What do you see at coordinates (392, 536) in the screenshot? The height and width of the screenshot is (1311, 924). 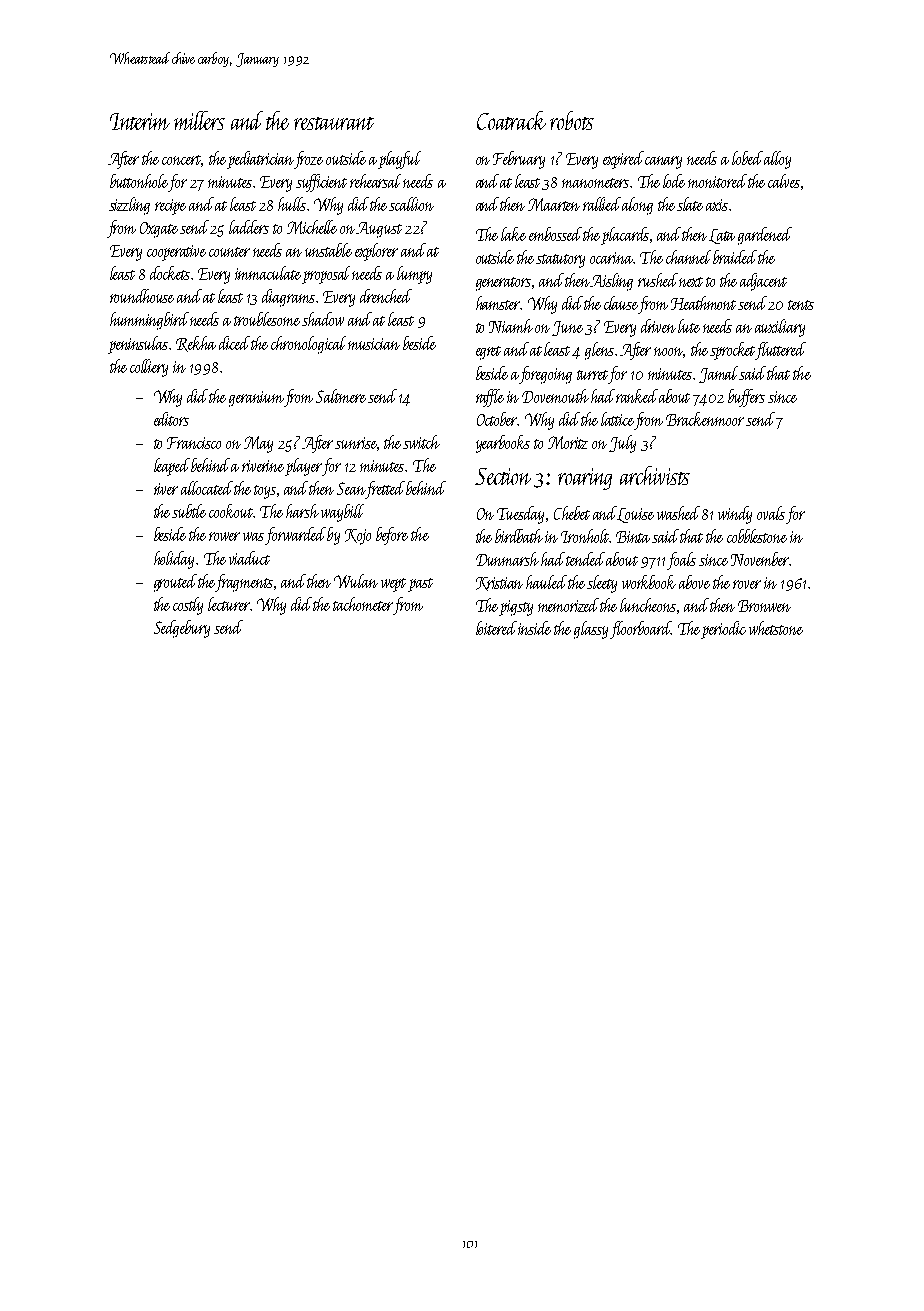 I see `before` at bounding box center [392, 536].
